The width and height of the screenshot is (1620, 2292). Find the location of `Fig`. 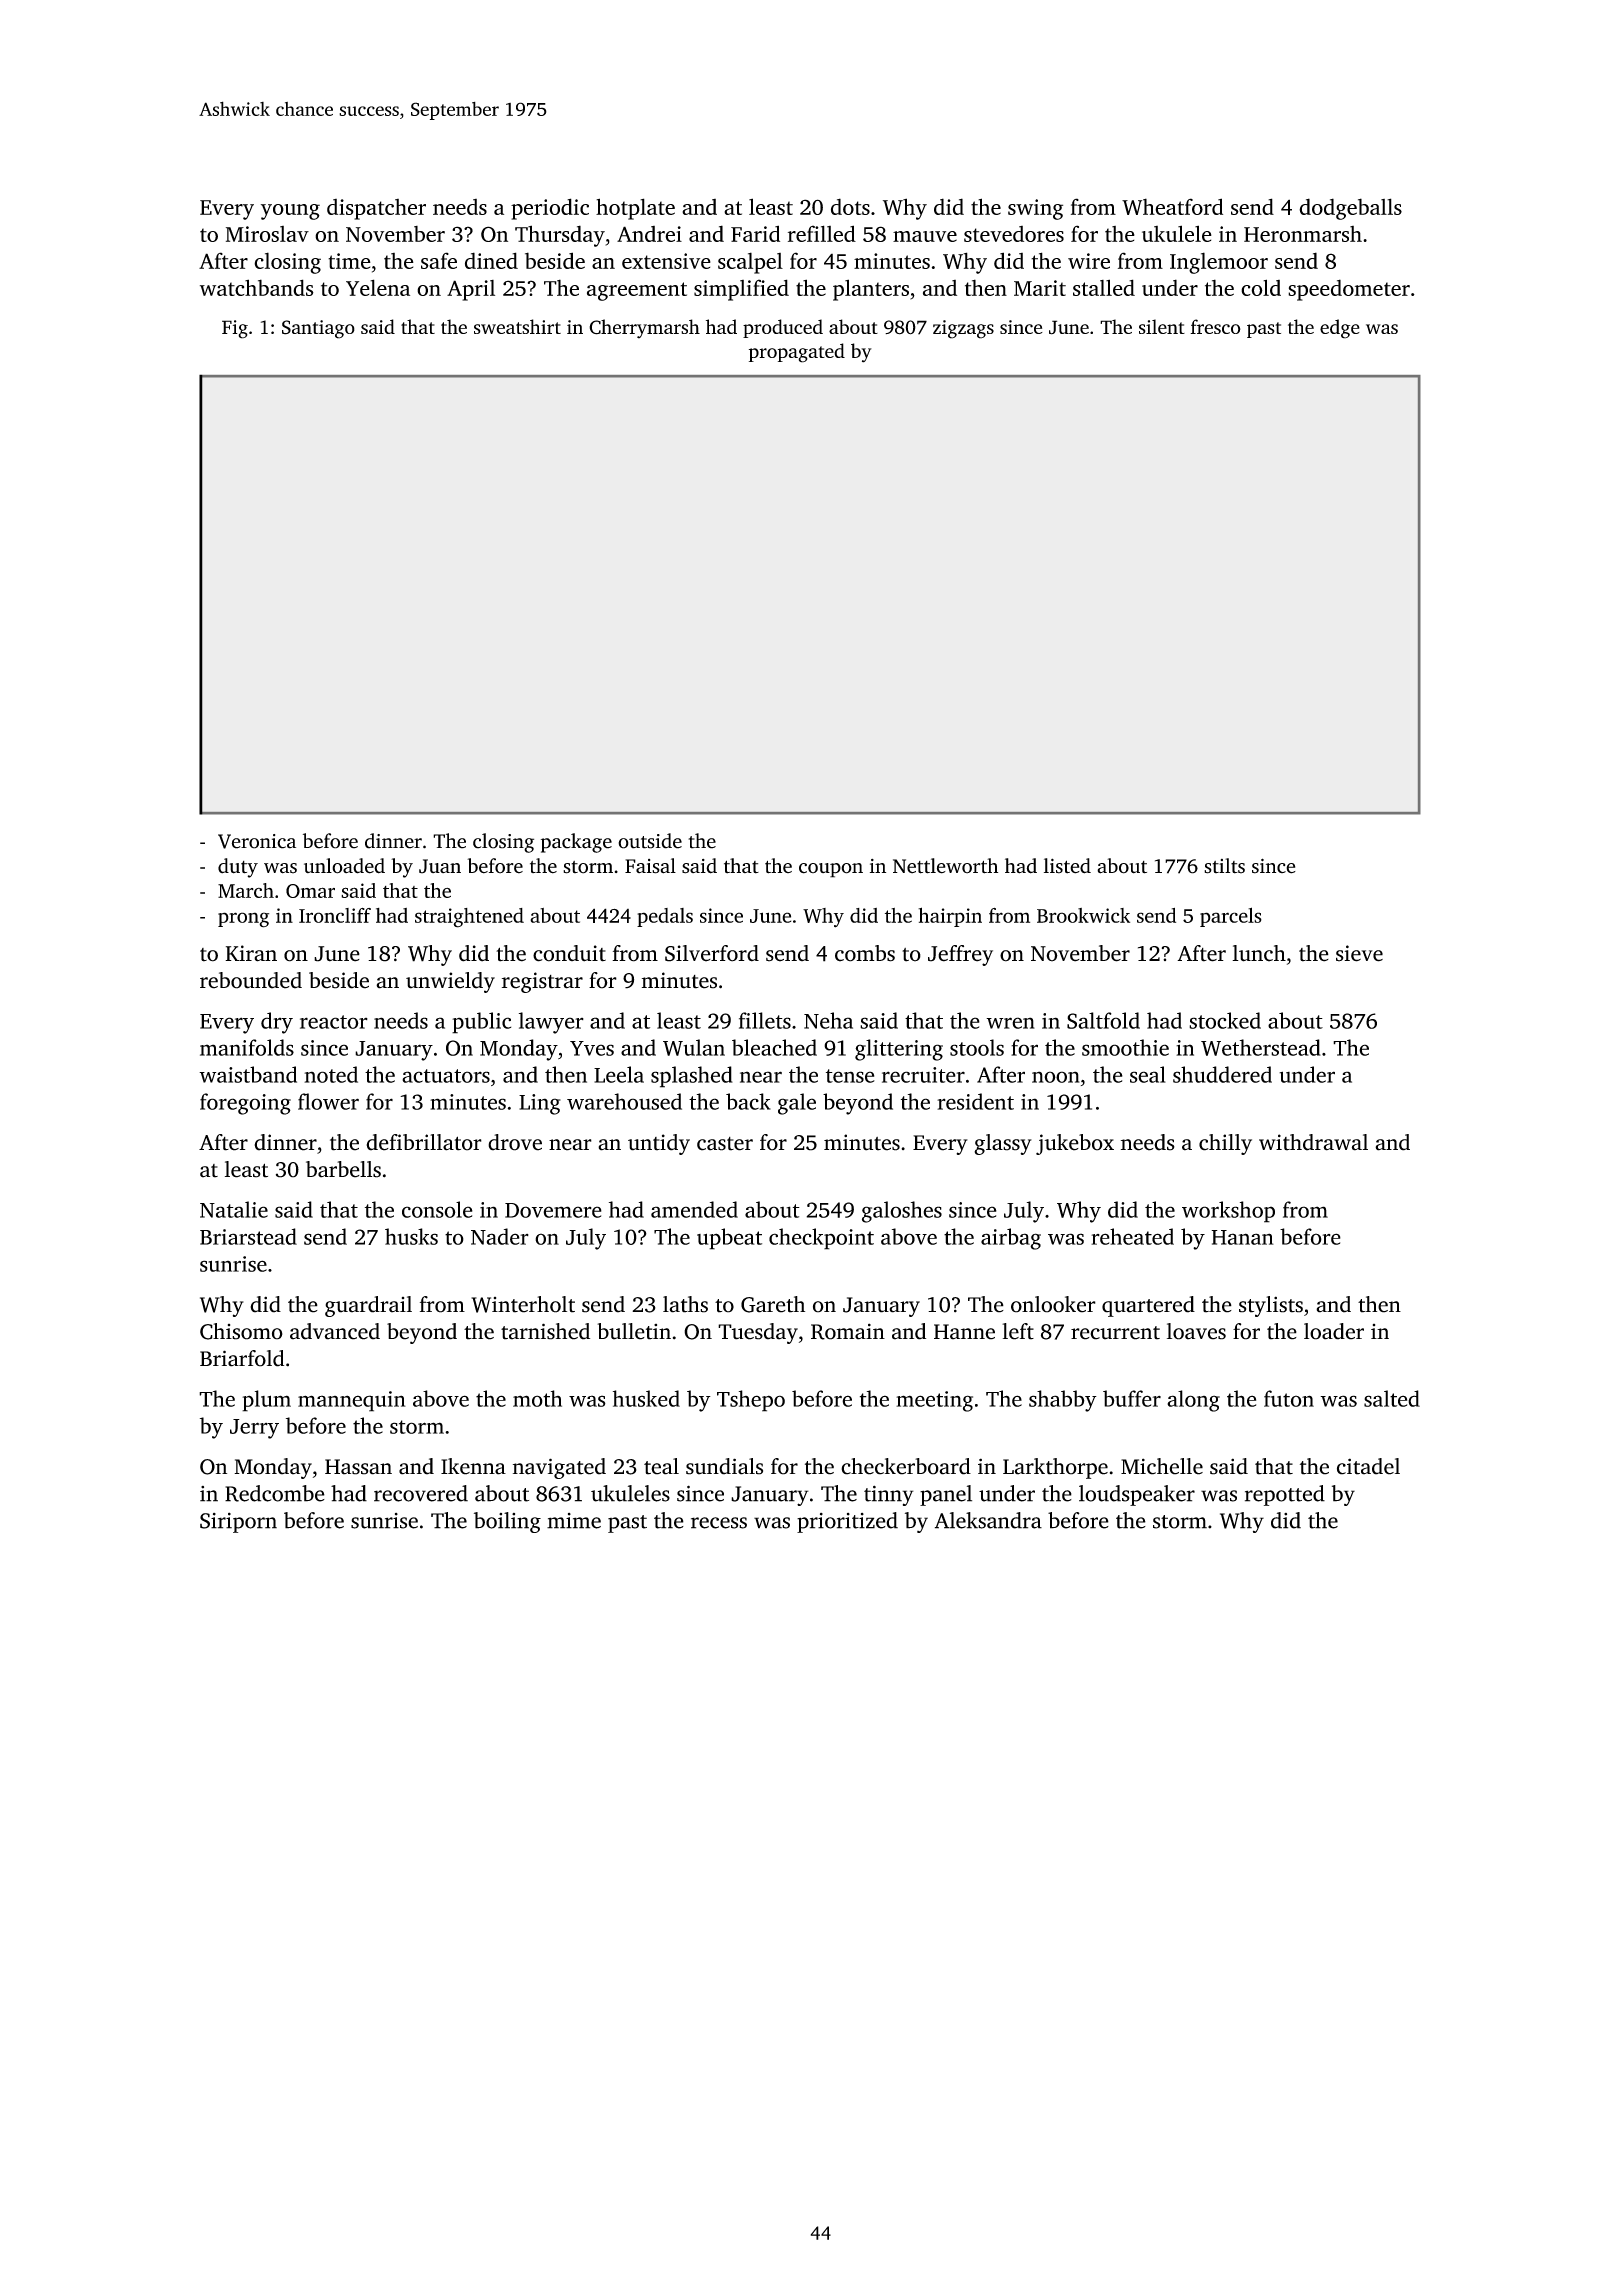

Fig is located at coordinates (235, 329).
